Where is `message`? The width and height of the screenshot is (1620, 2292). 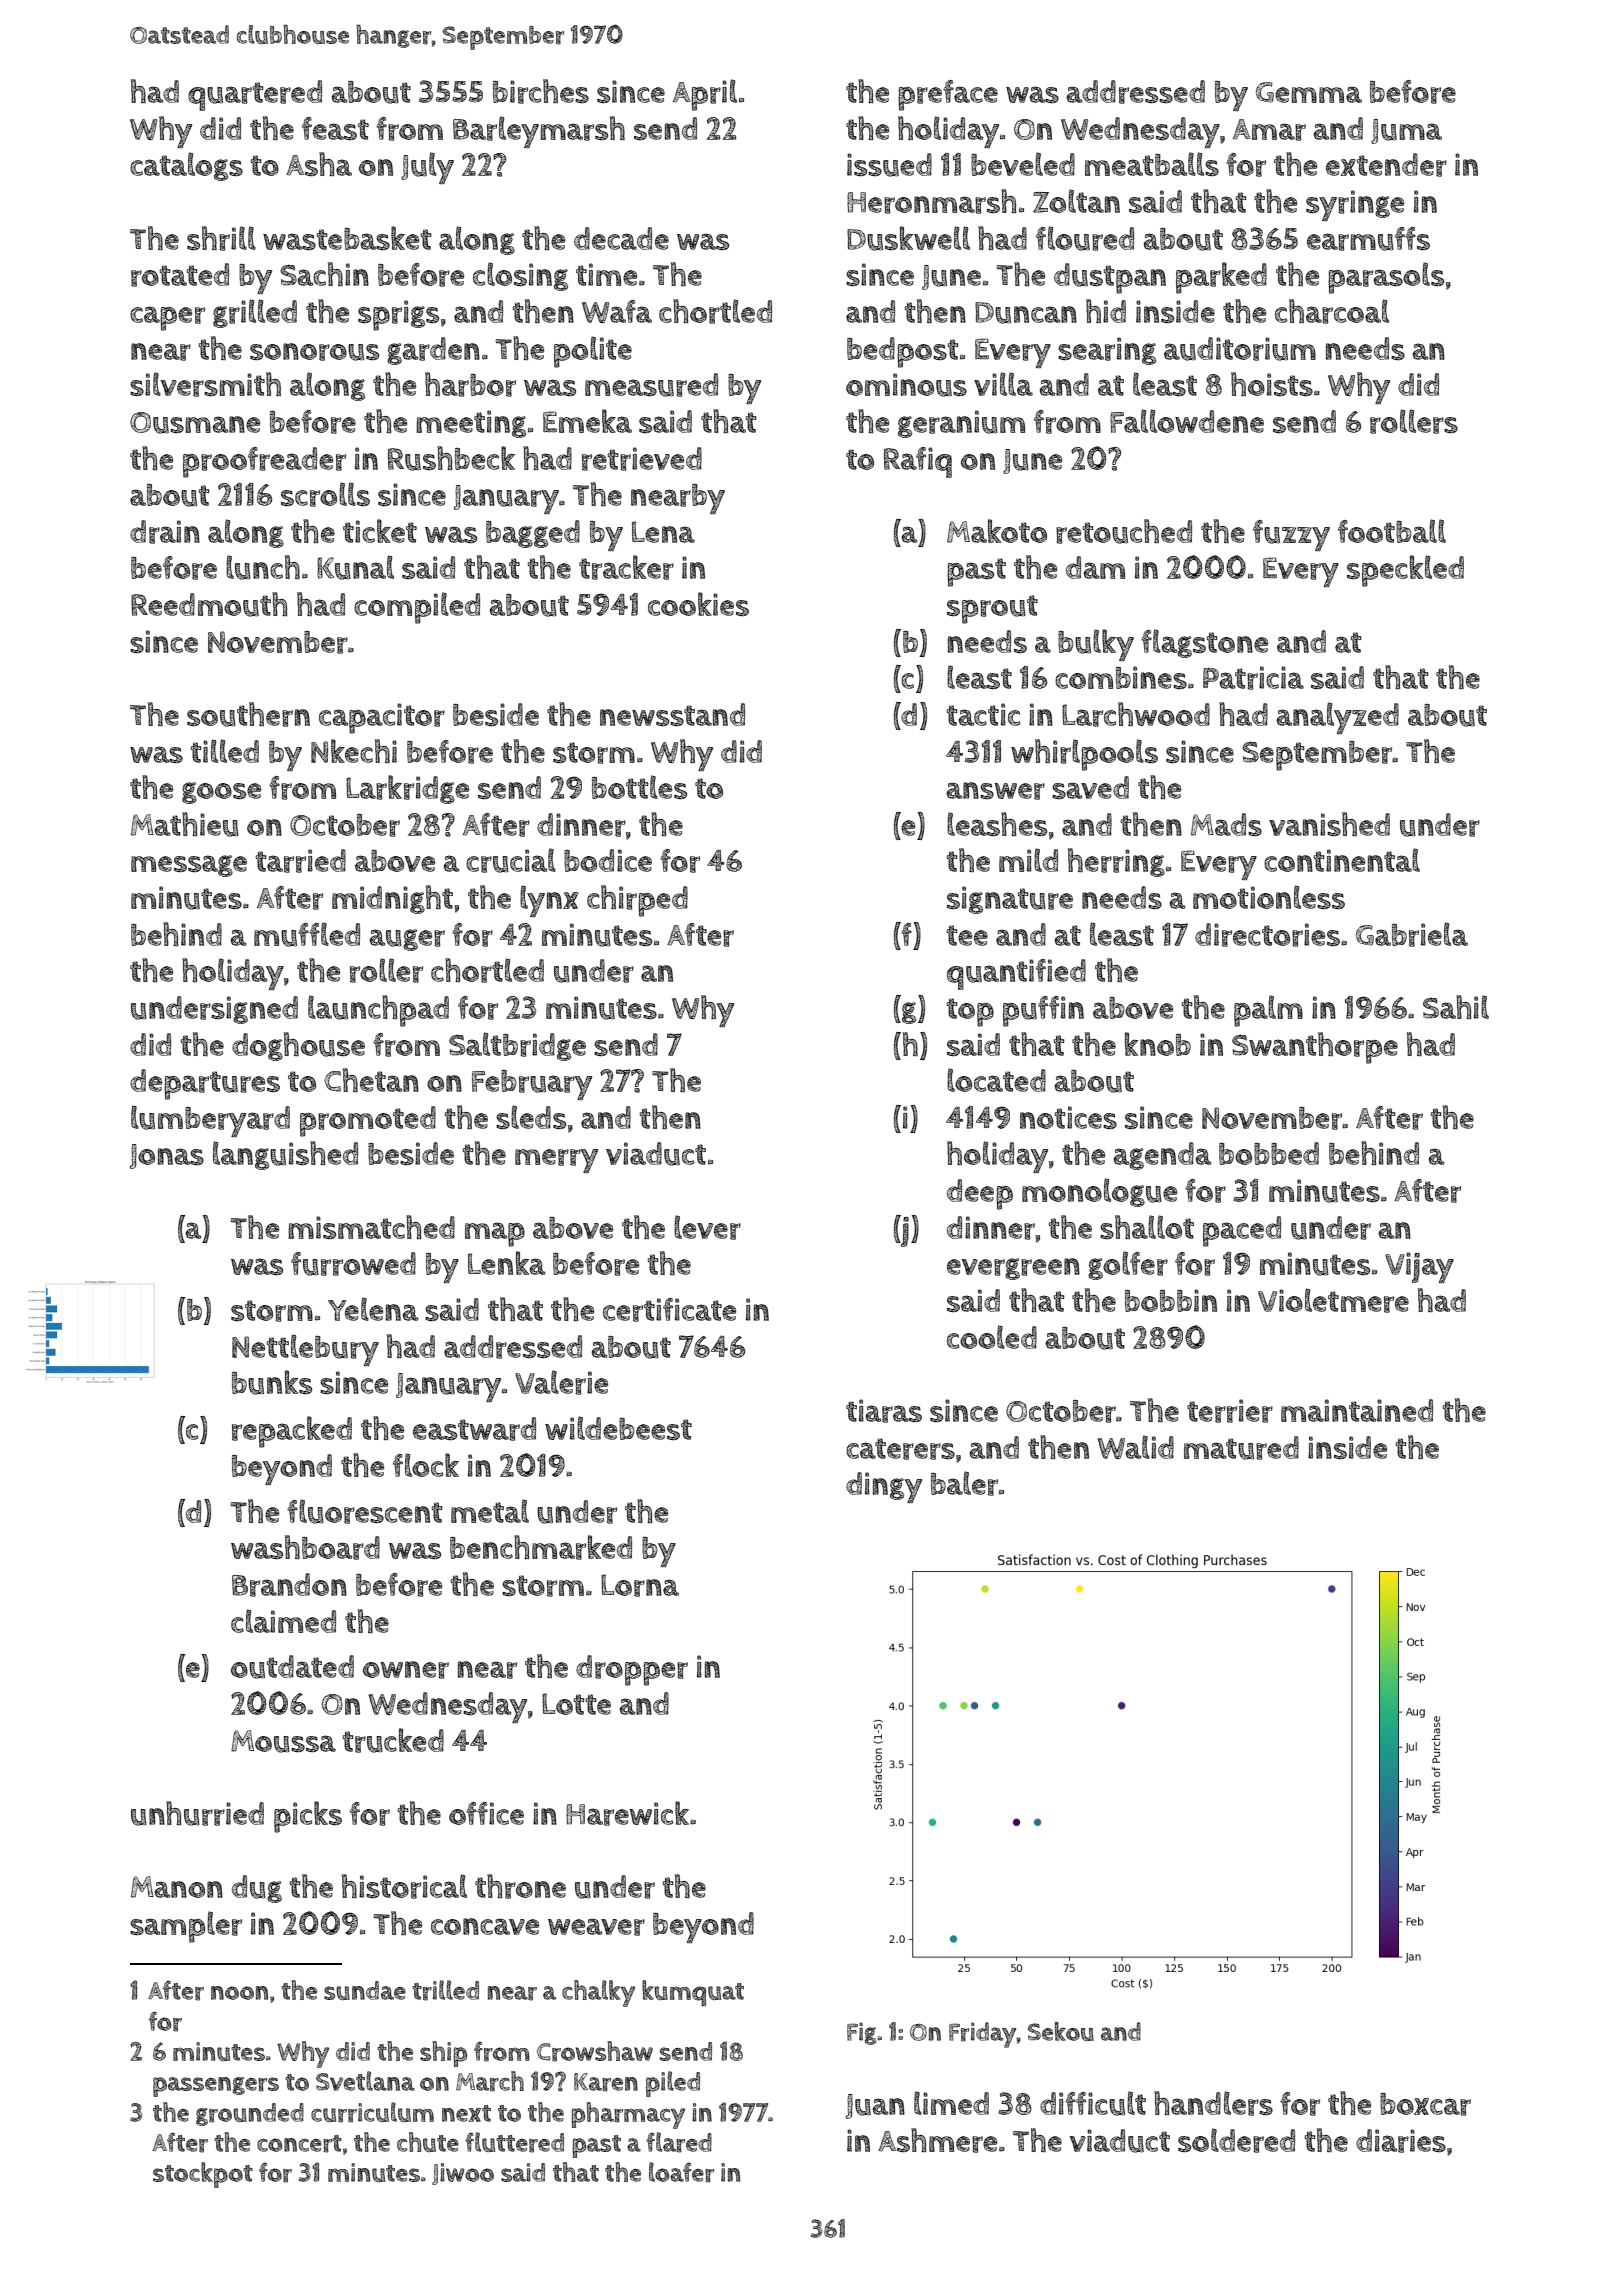 message is located at coordinates (189, 866).
